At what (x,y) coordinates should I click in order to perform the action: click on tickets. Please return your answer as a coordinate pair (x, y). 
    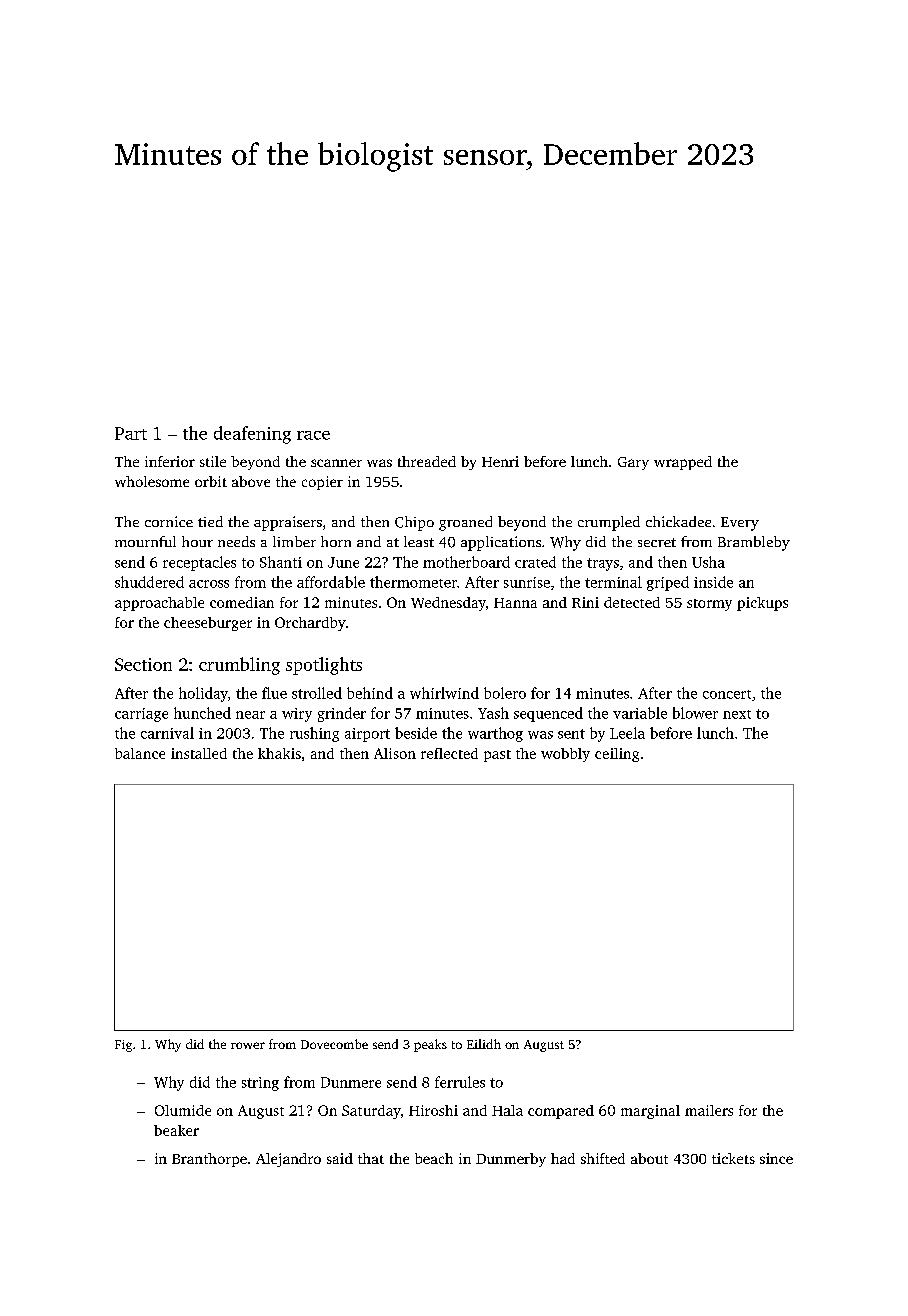
    Looking at the image, I should click on (733, 1158).
